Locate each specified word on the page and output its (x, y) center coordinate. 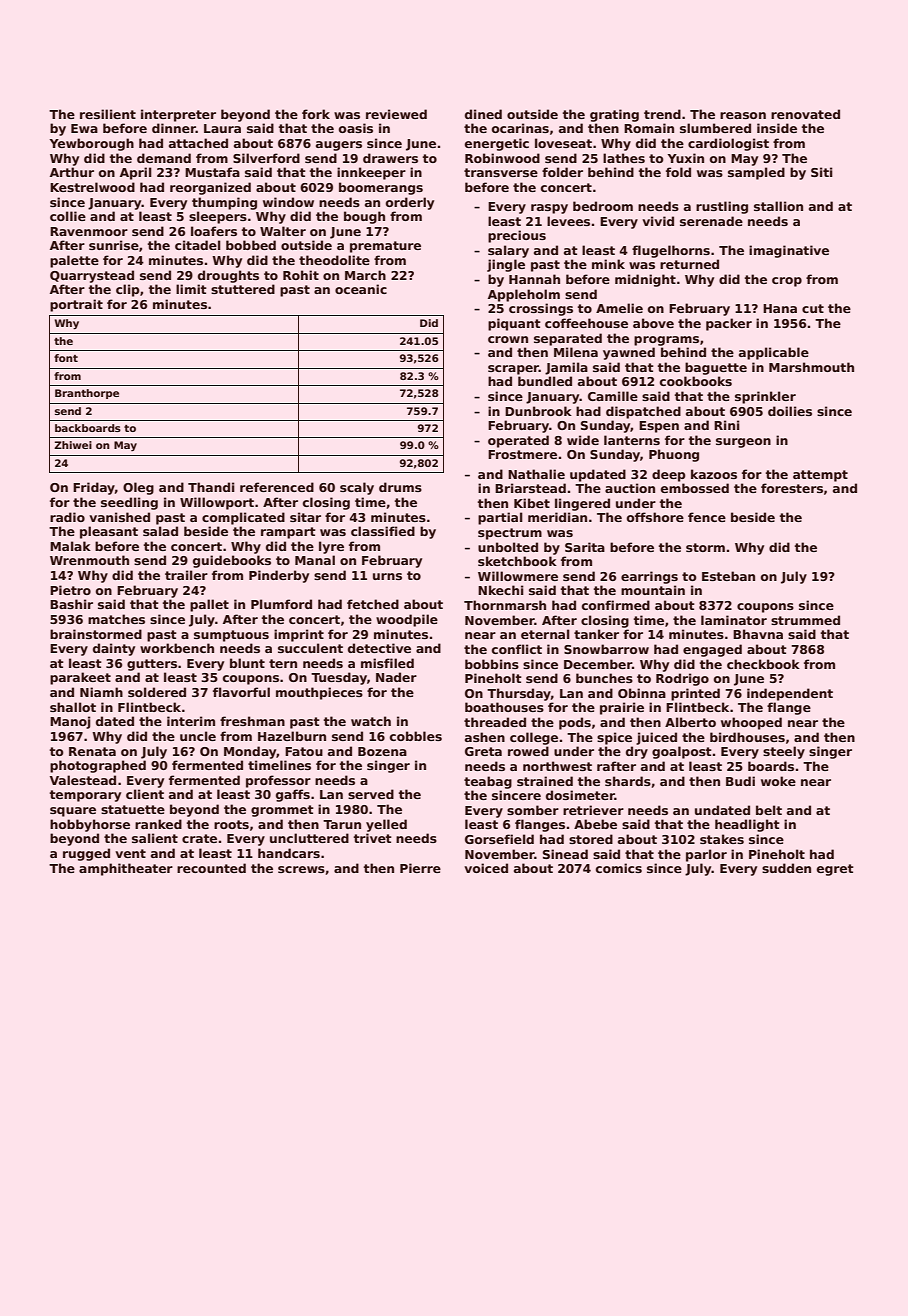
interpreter (178, 115)
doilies (790, 411)
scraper (513, 370)
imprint (299, 635)
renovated (805, 114)
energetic (497, 144)
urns (387, 576)
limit (191, 289)
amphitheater (126, 869)
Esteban (728, 576)
